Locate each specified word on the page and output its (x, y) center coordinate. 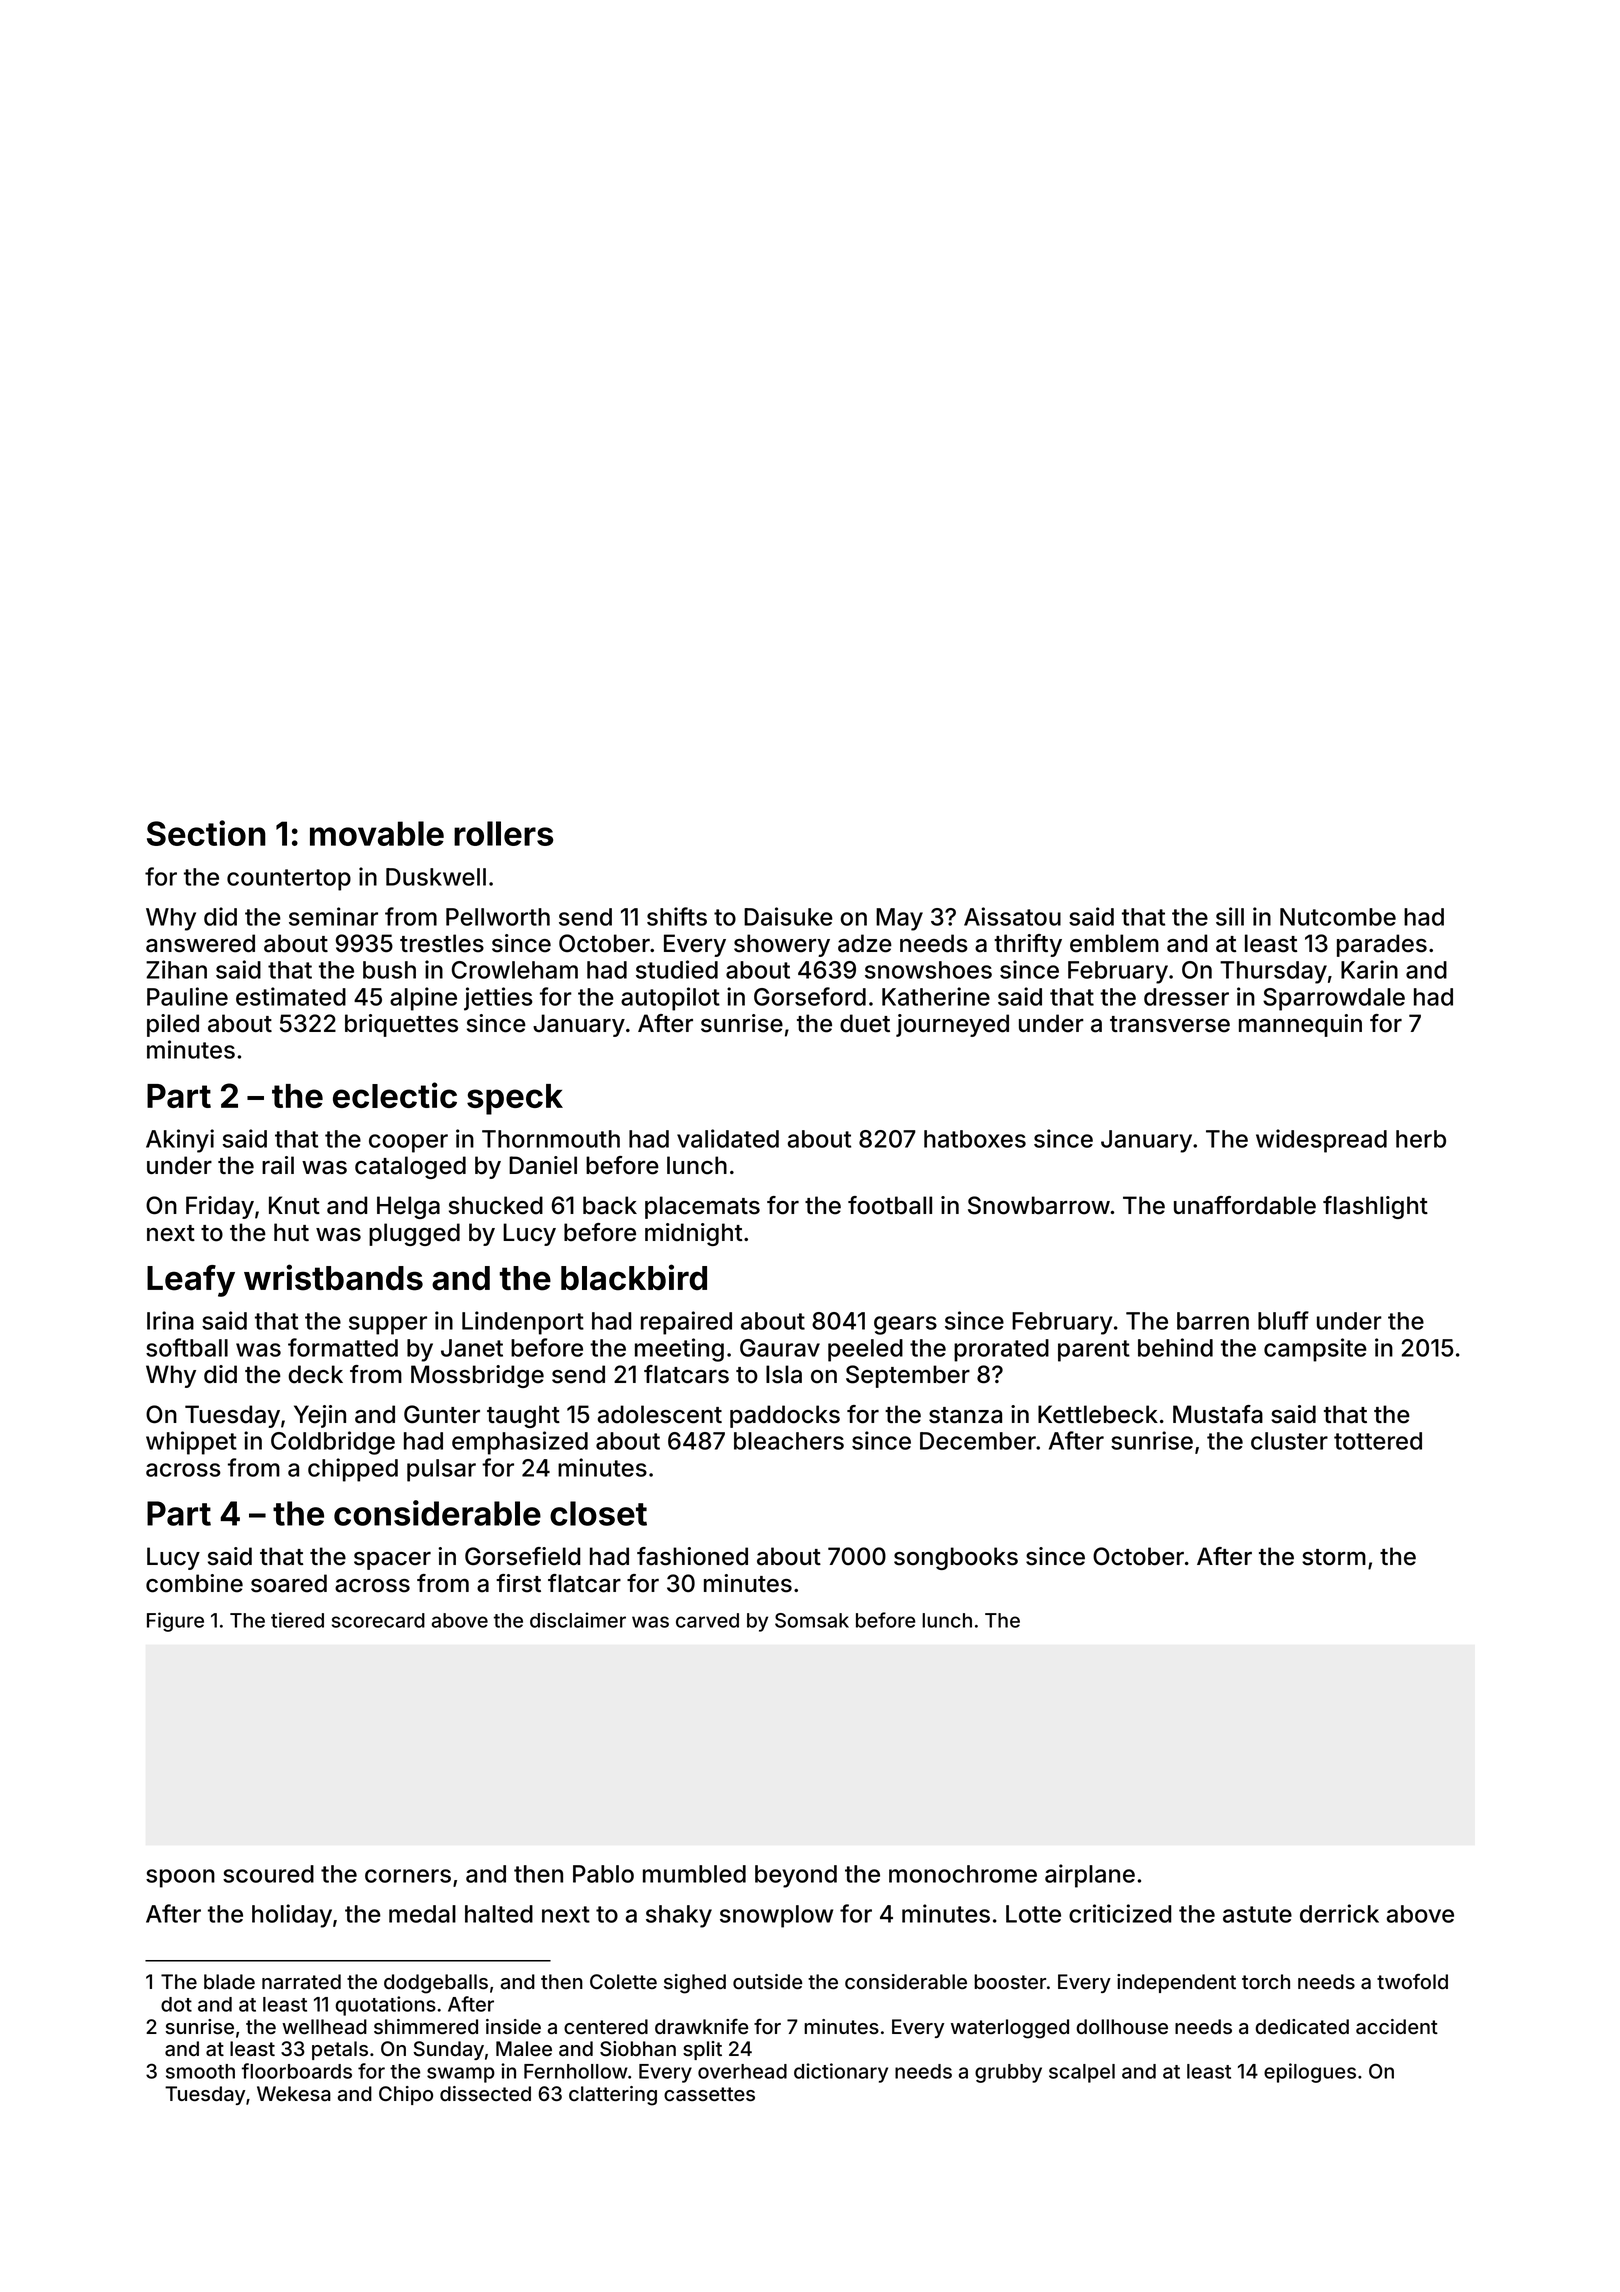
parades (1382, 945)
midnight (693, 1234)
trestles (442, 943)
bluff (1283, 1320)
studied (677, 969)
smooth (200, 2071)
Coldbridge (333, 1443)
